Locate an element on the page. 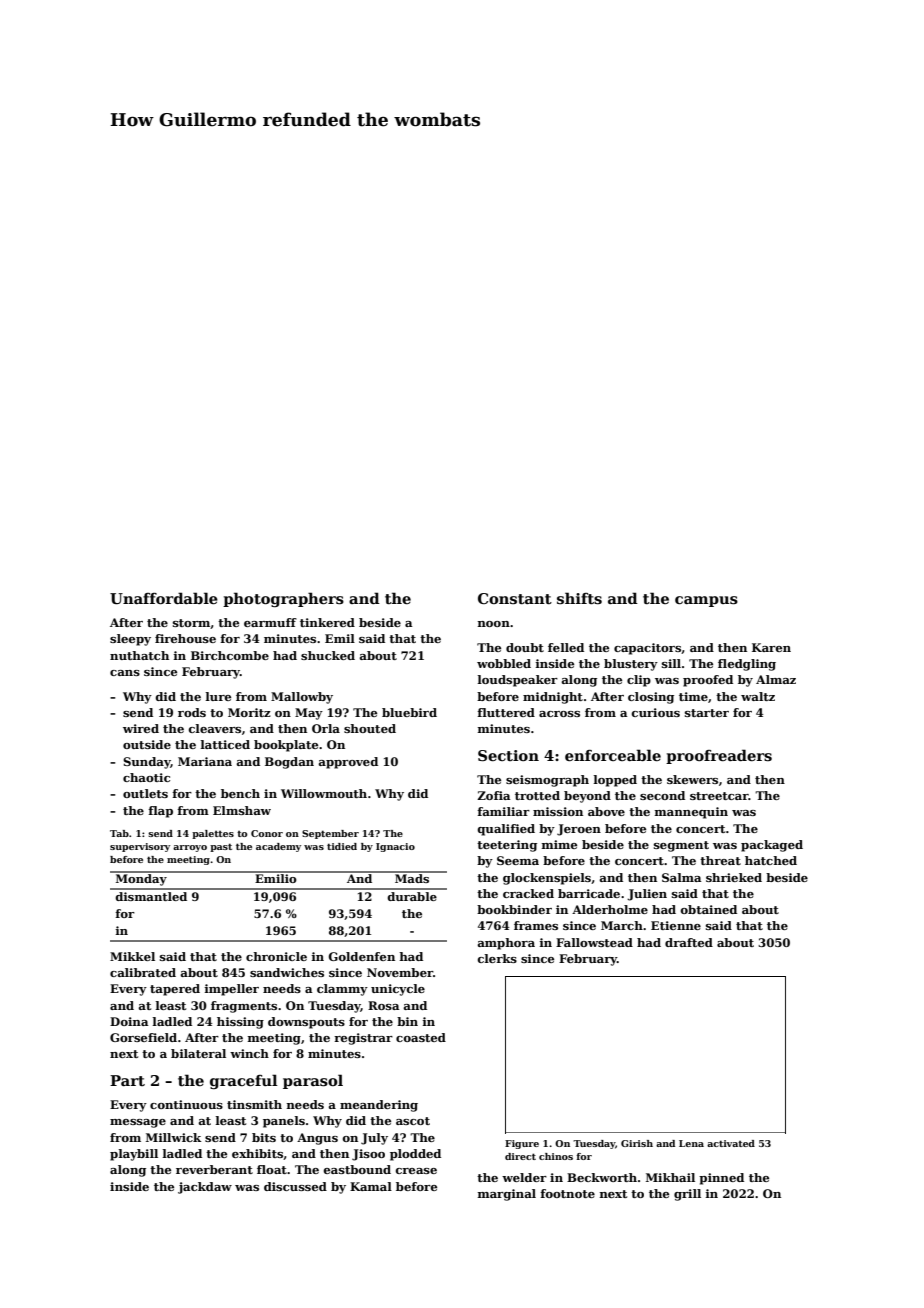 This document has width=924, height=1308. Goldenfen is located at coordinates (361, 956).
